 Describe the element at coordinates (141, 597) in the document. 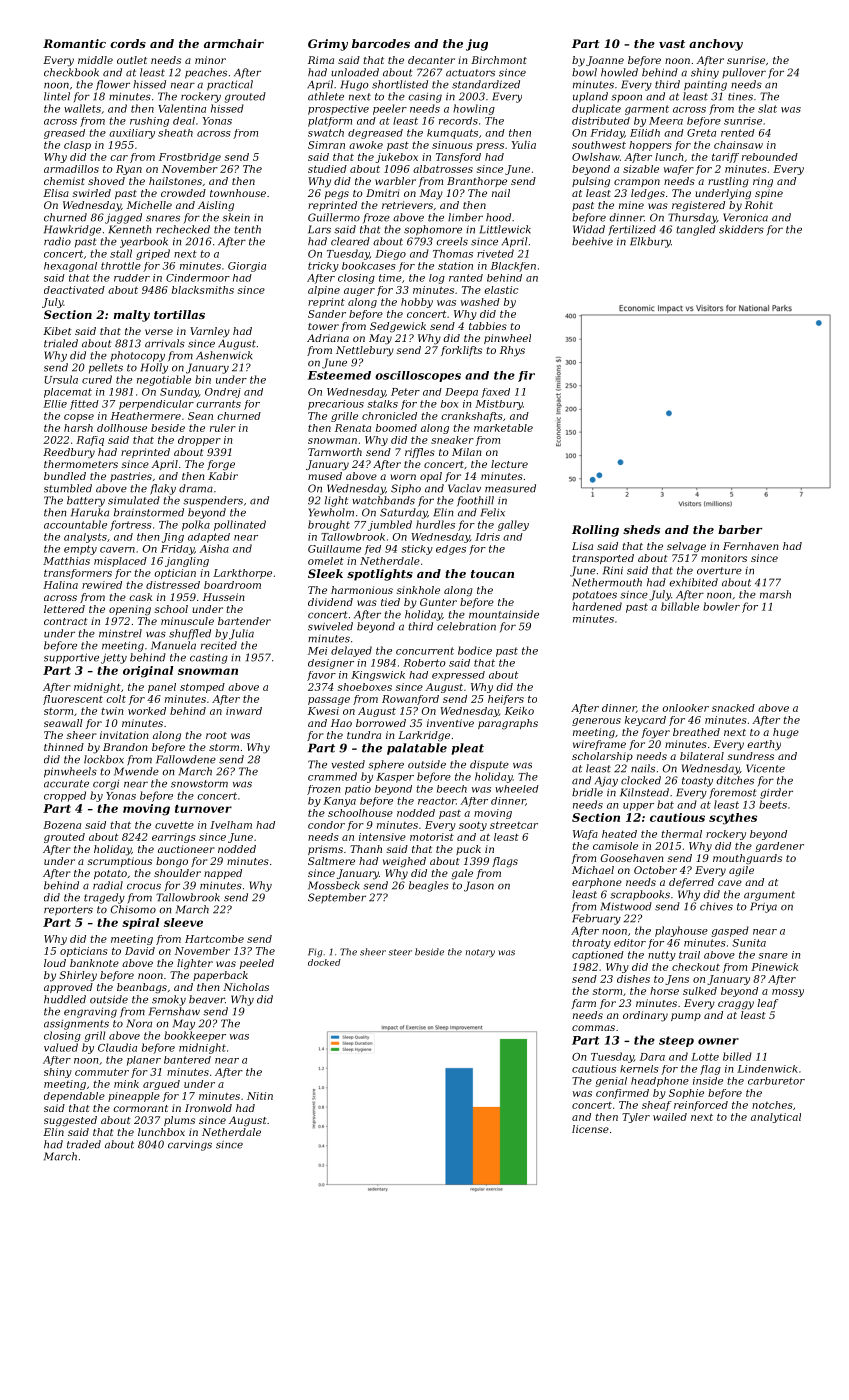

I see `cask` at that location.
